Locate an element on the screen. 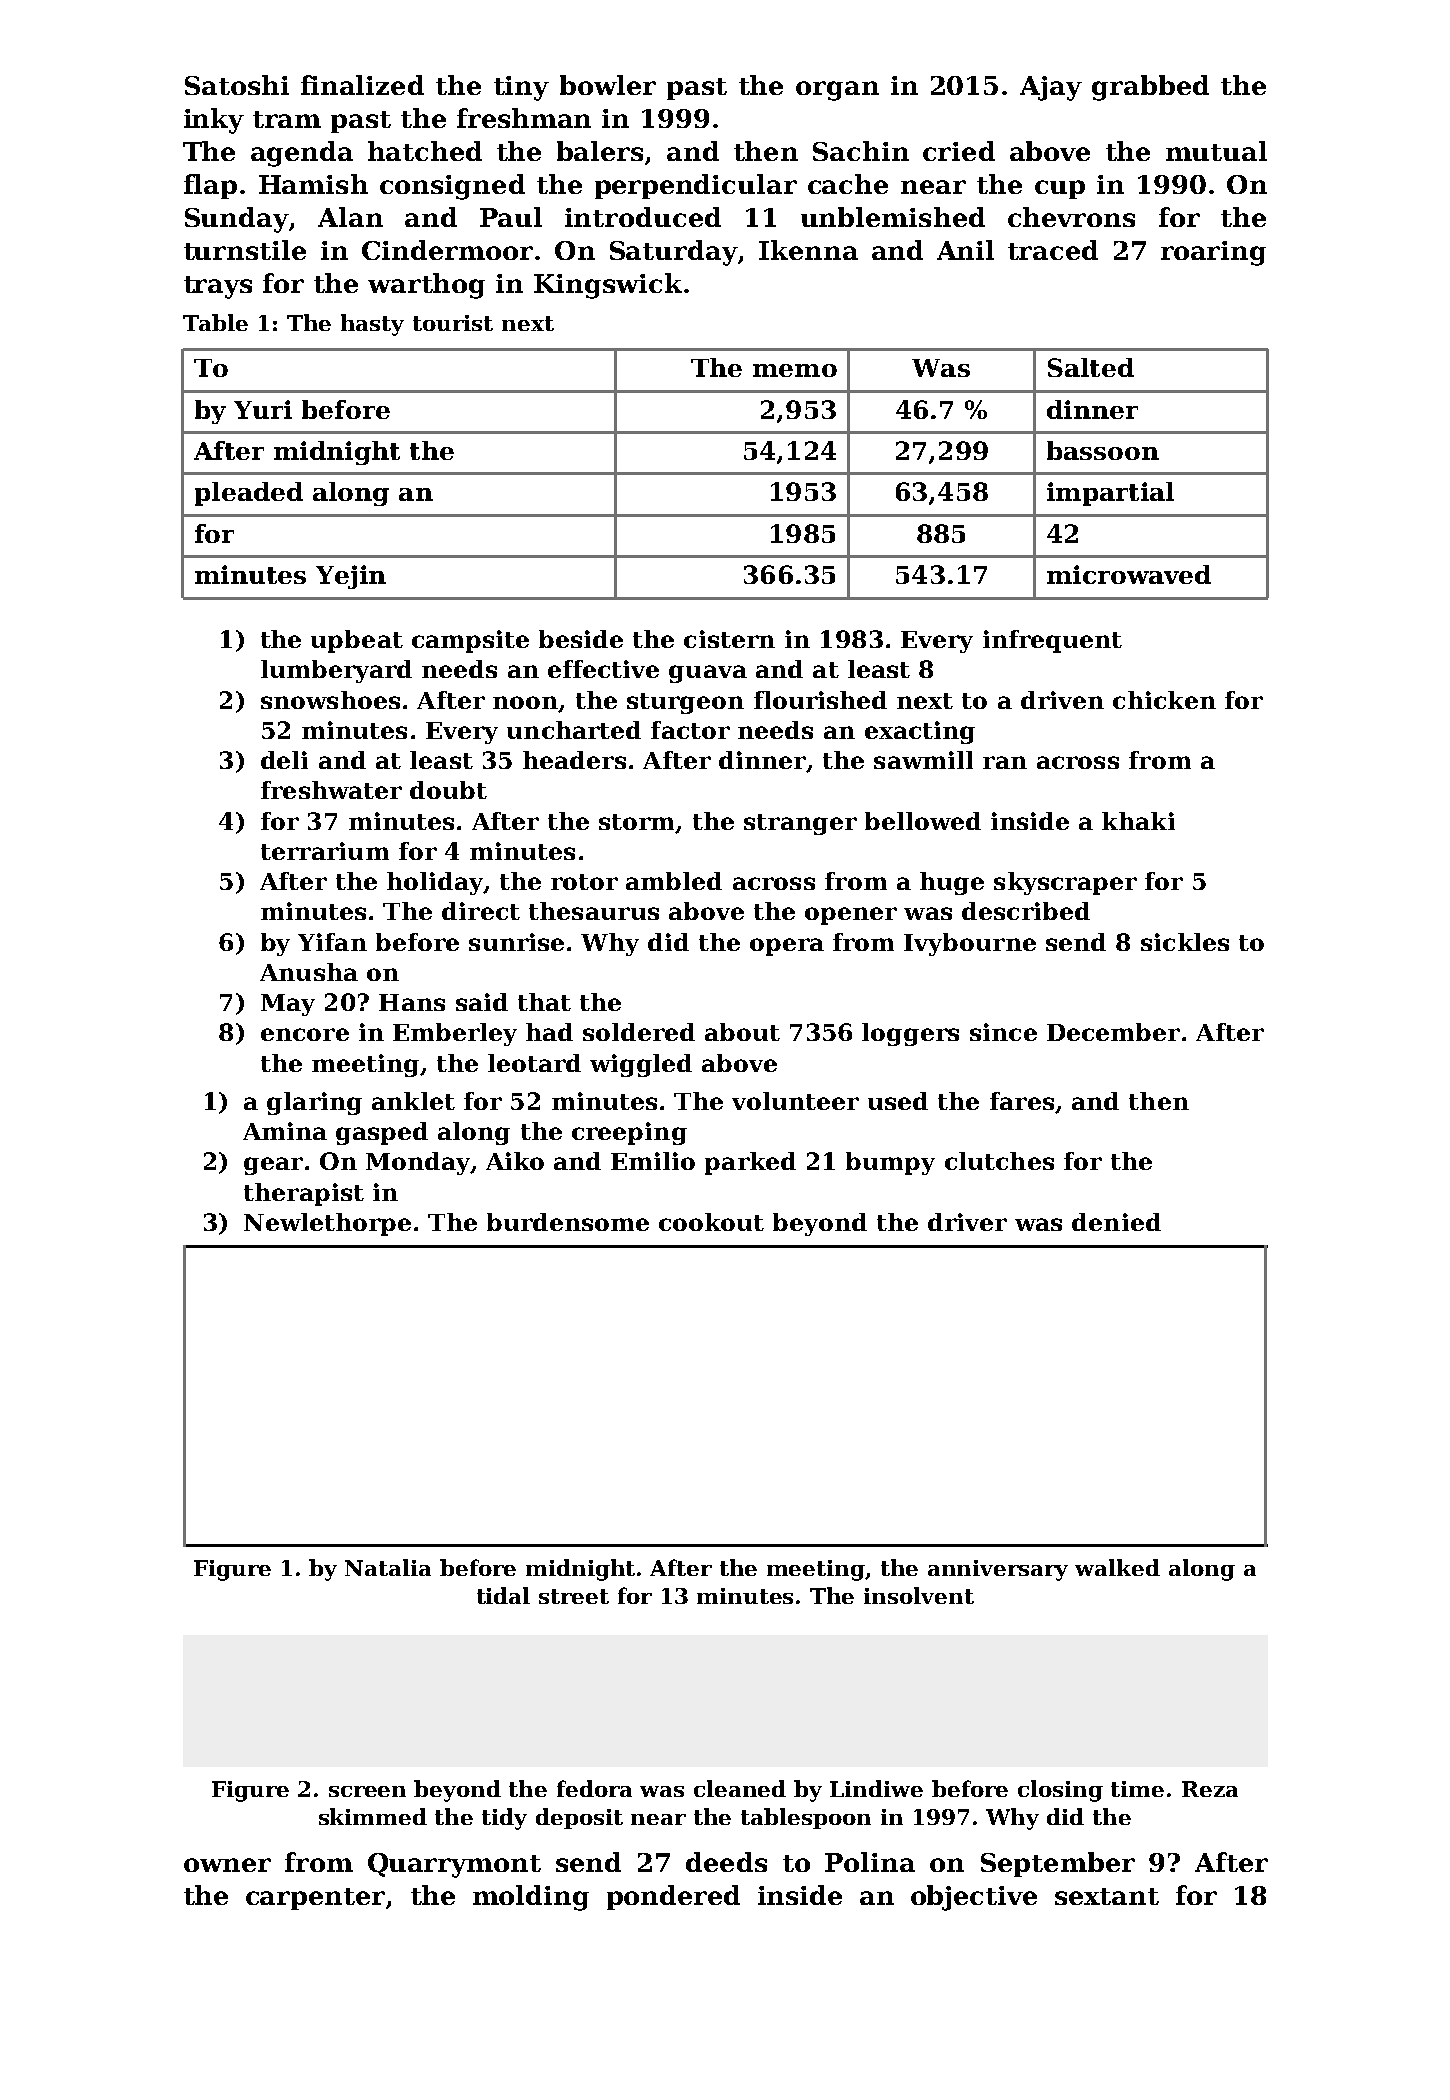 This screenshot has height=2100, width=1450. Yejin is located at coordinates (351, 577).
